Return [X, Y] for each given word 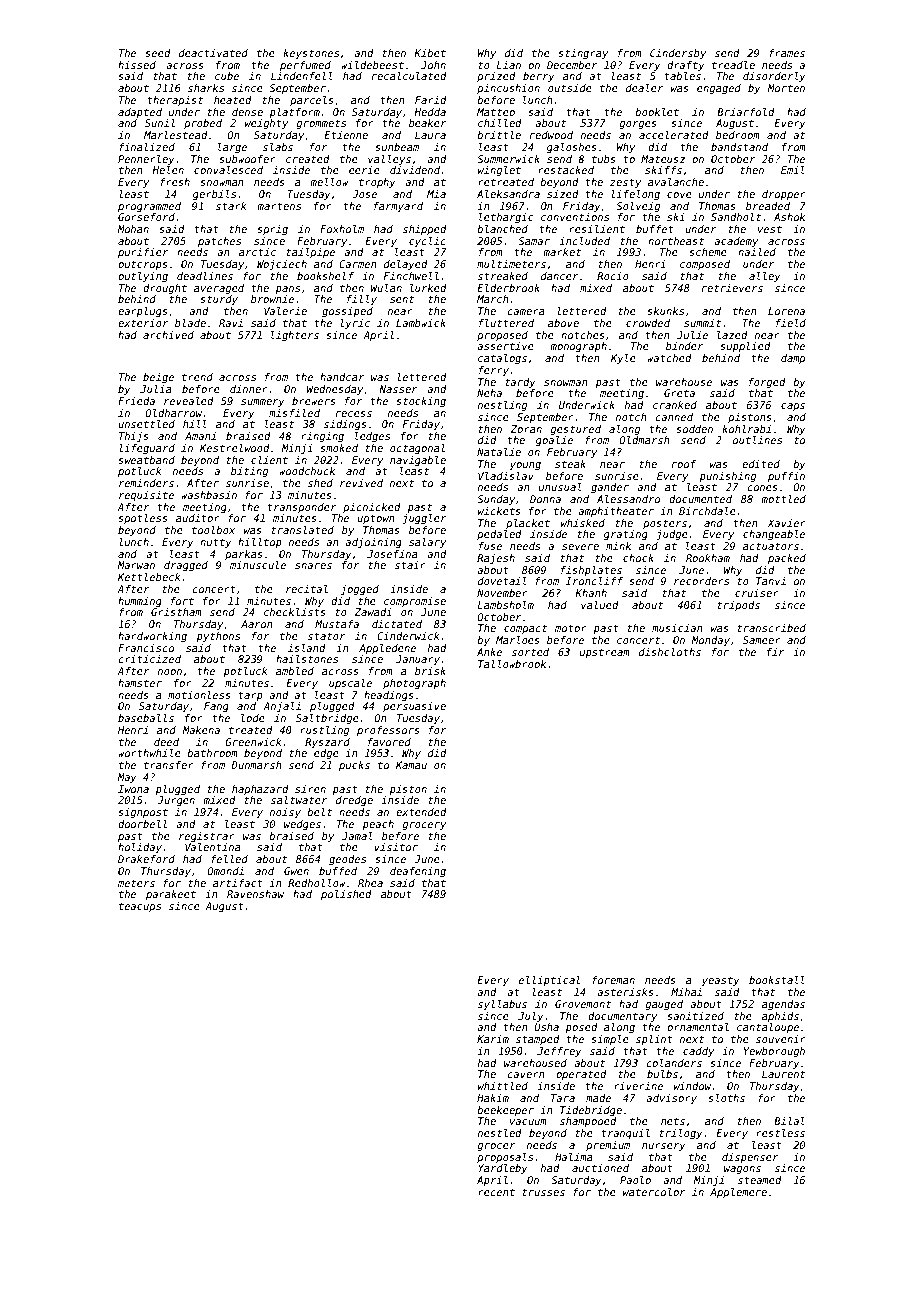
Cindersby [678, 54]
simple [610, 1040]
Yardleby [503, 1169]
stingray [583, 54]
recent [496, 1192]
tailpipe [310, 253]
